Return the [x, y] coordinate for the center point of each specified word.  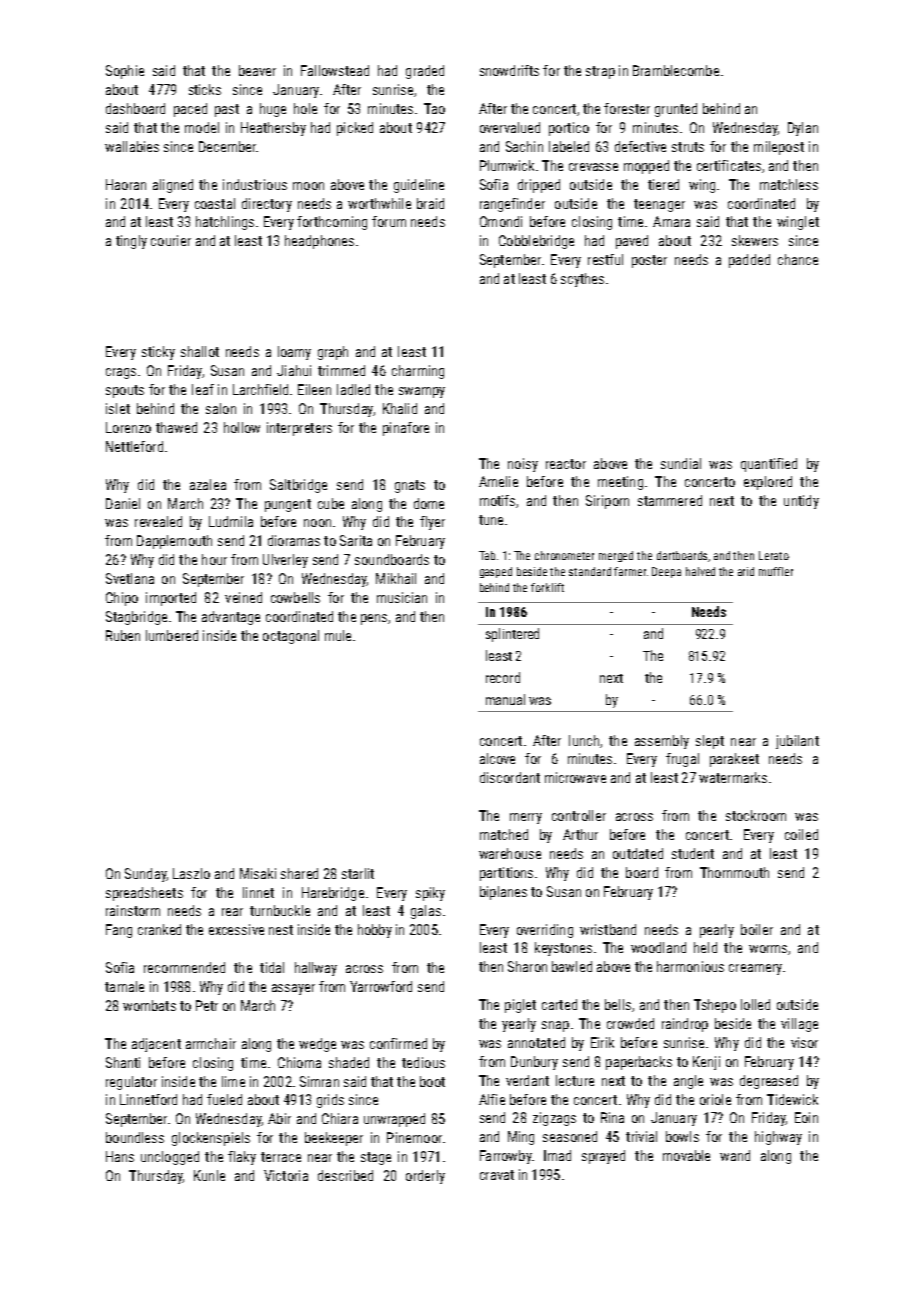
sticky [158, 353]
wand [735, 1155]
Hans [120, 1156]
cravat [497, 1175]
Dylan [803, 129]
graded [425, 72]
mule [338, 635]
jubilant [797, 742]
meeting [620, 483]
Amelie [498, 481]
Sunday [145, 875]
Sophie [125, 72]
